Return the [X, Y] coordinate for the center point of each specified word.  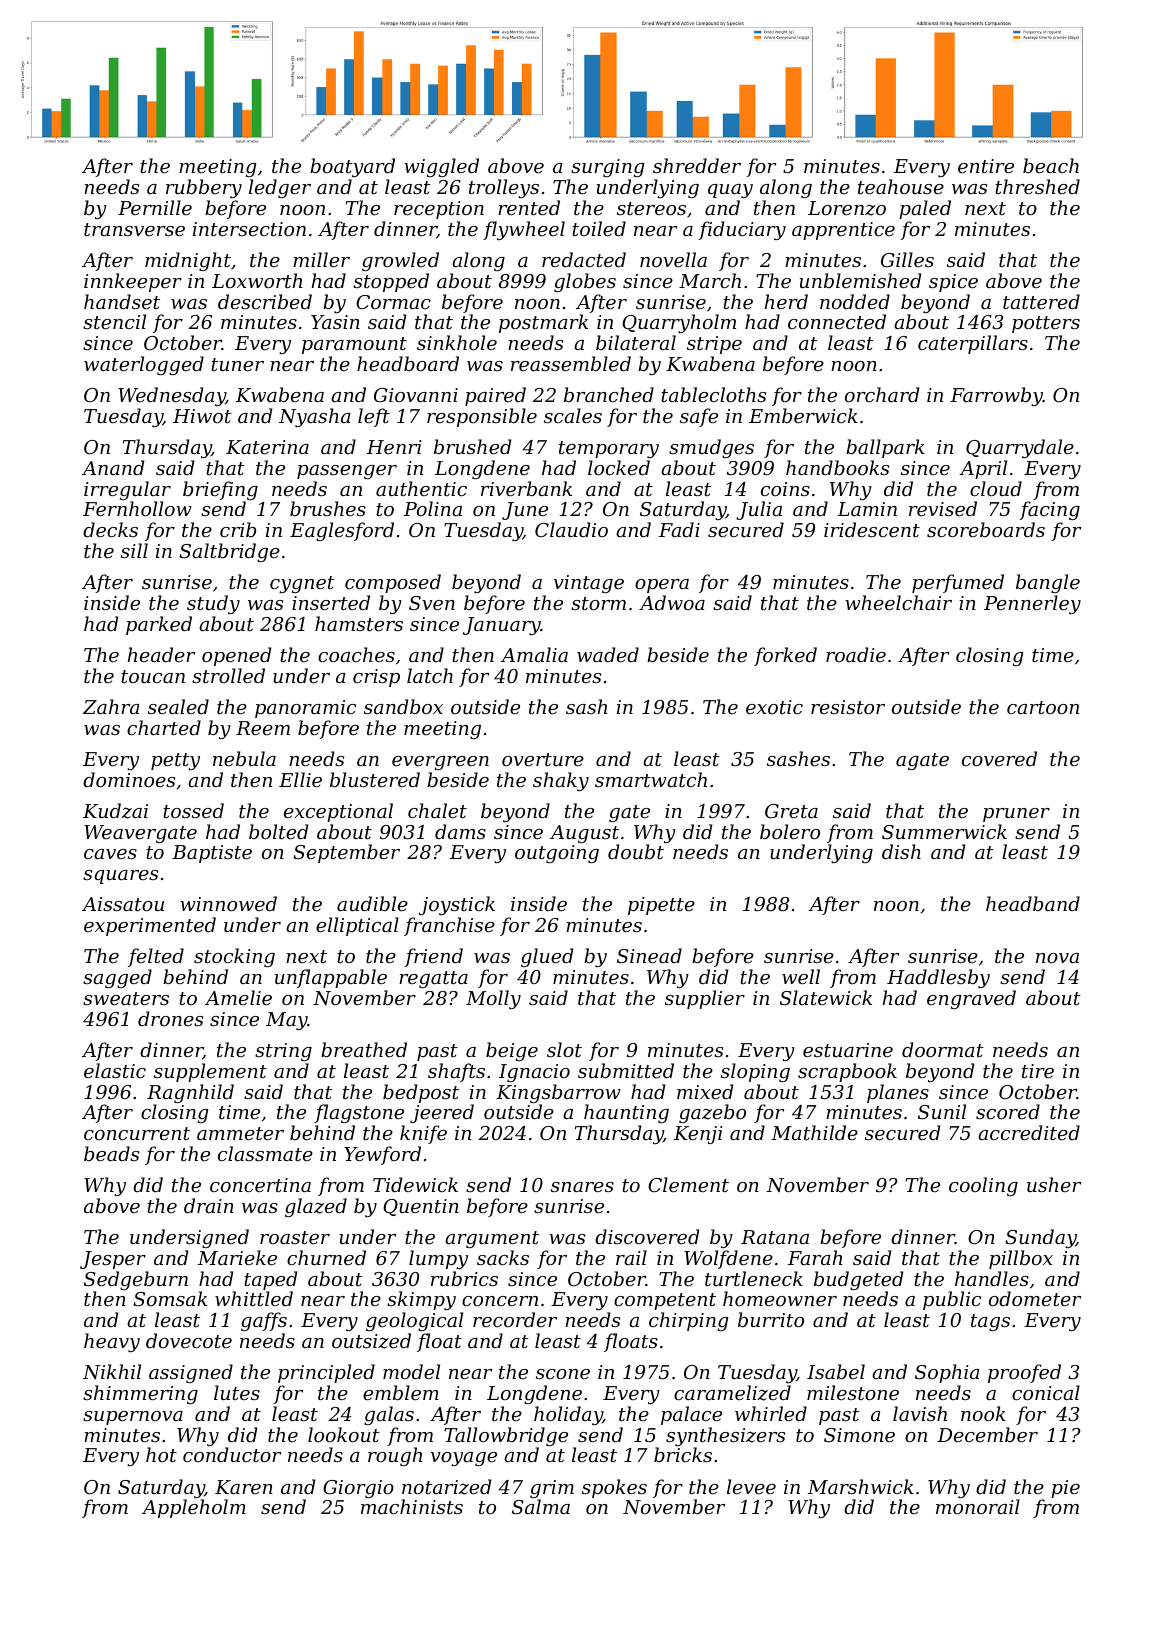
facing [1049, 510]
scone [563, 1374]
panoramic [305, 709]
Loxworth [257, 280]
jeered [442, 1113]
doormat [943, 1049]
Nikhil [112, 1371]
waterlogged [144, 365]
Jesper [113, 1260]
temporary [609, 449]
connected [837, 321]
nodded [855, 301]
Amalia [534, 654]
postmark [543, 323]
